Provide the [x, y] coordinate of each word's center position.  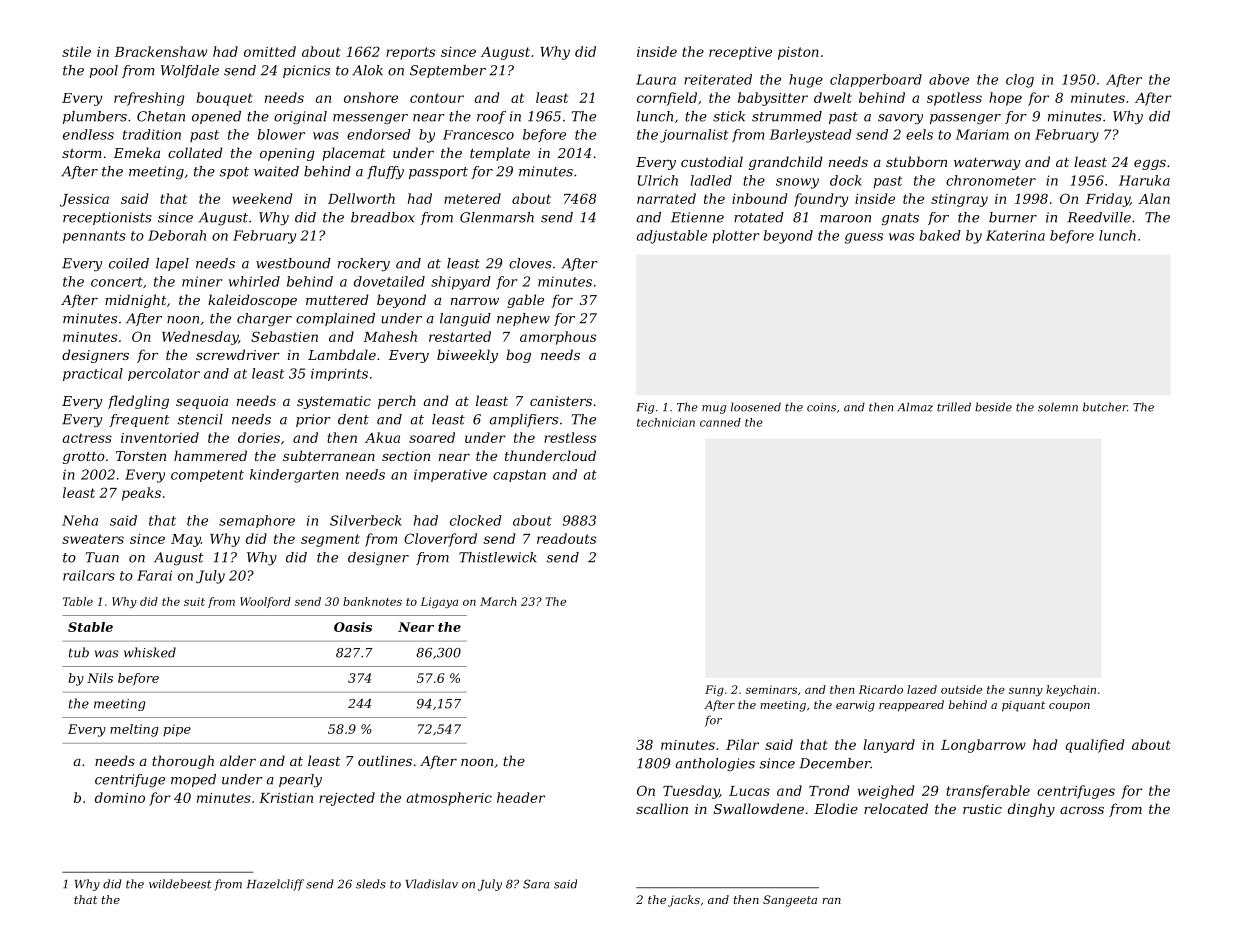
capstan [519, 476]
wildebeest [180, 884]
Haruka [1144, 180]
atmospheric [449, 799]
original [300, 117]
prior [313, 420]
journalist [694, 136]
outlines [385, 760]
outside [961, 689]
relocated [896, 808]
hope [1005, 99]
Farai [154, 575]
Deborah [177, 235]
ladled [711, 180]
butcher [1105, 407]
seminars [771, 689]
